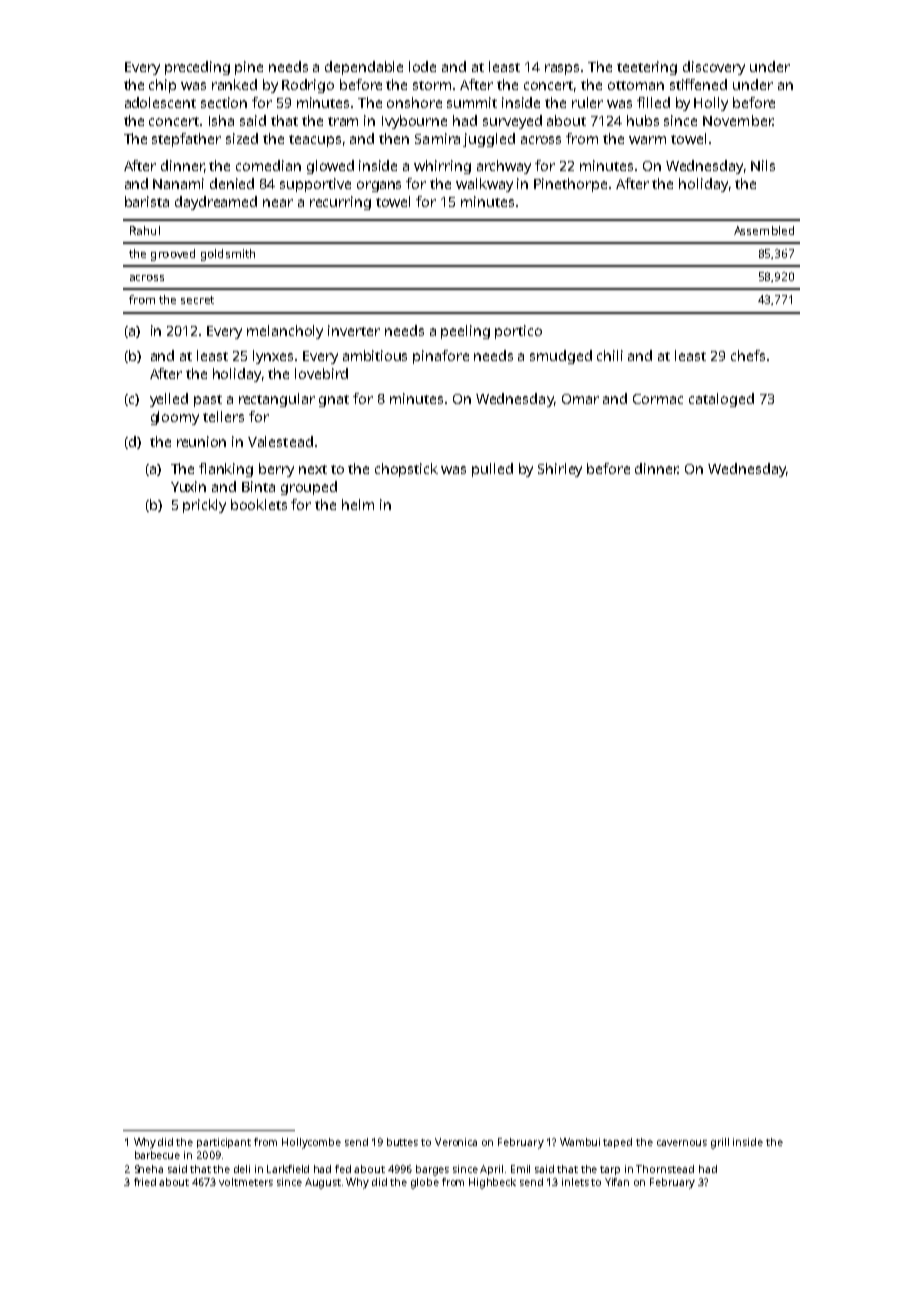 This page has height=1308, width=924. What do you see at coordinates (580, 1142) in the page?
I see `Wambui` at bounding box center [580, 1142].
